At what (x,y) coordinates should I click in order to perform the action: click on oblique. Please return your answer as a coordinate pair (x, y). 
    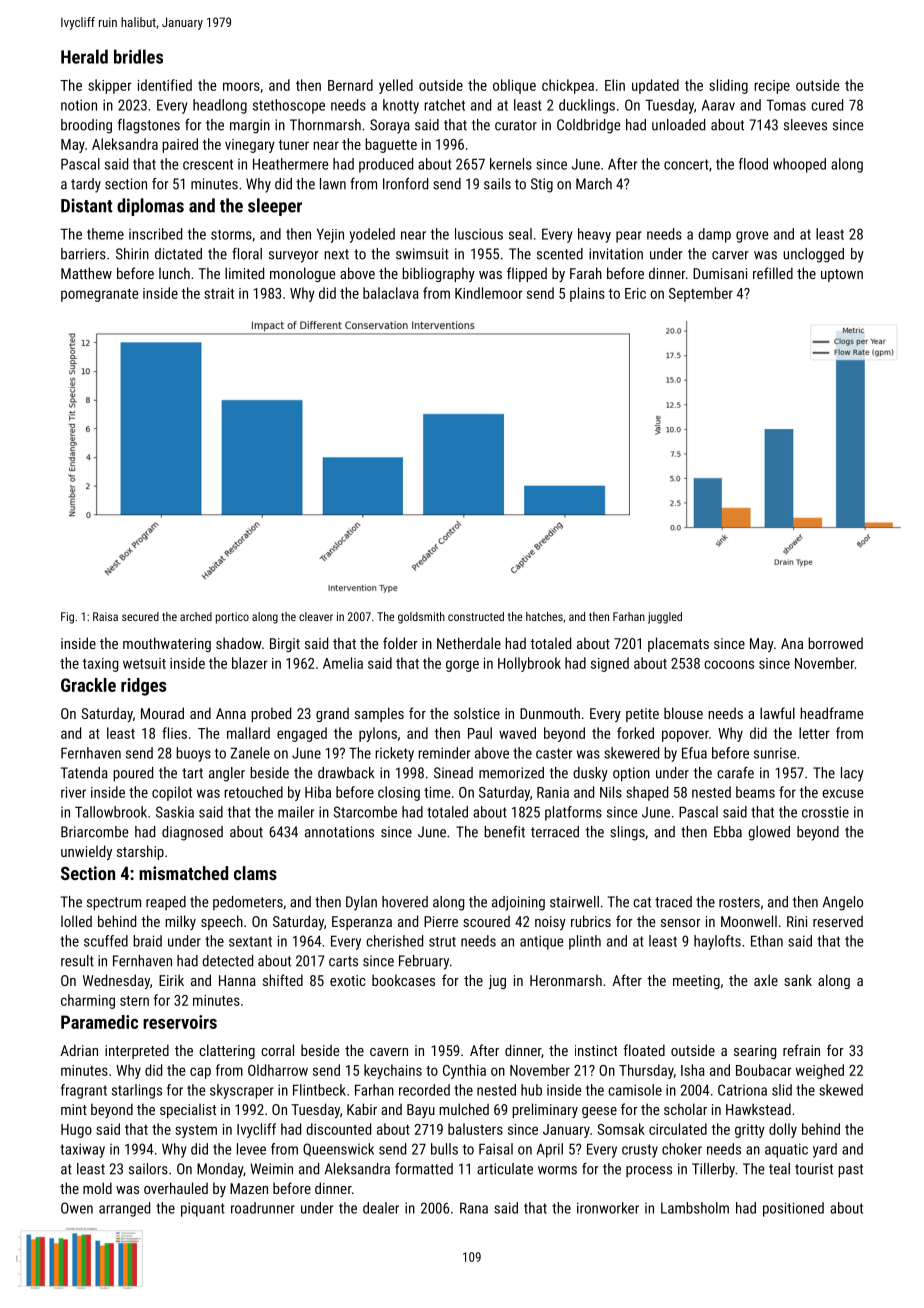
    Looking at the image, I should click on (514, 86).
